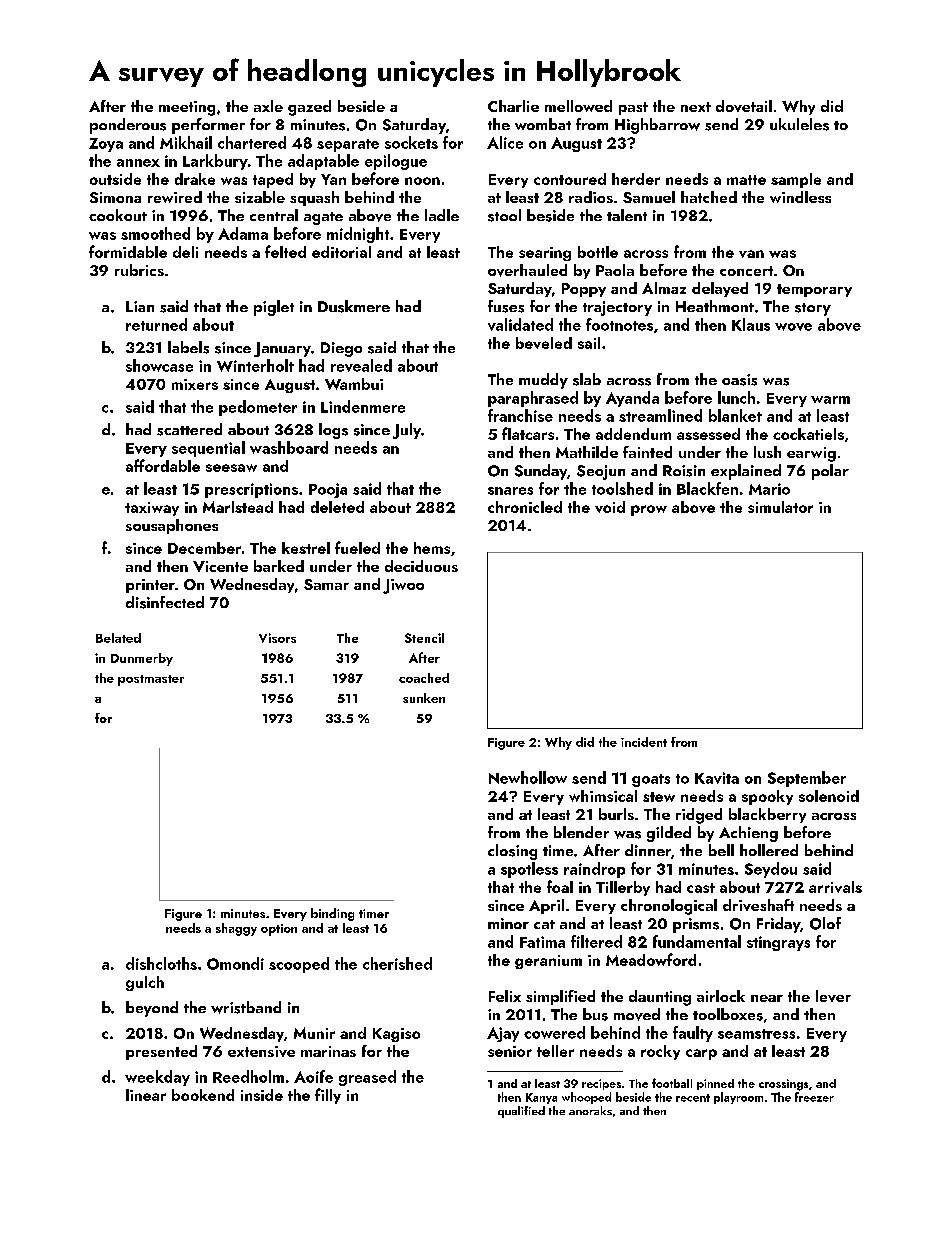 The image size is (952, 1233). What do you see at coordinates (208, 126) in the screenshot?
I see `performer` at bounding box center [208, 126].
